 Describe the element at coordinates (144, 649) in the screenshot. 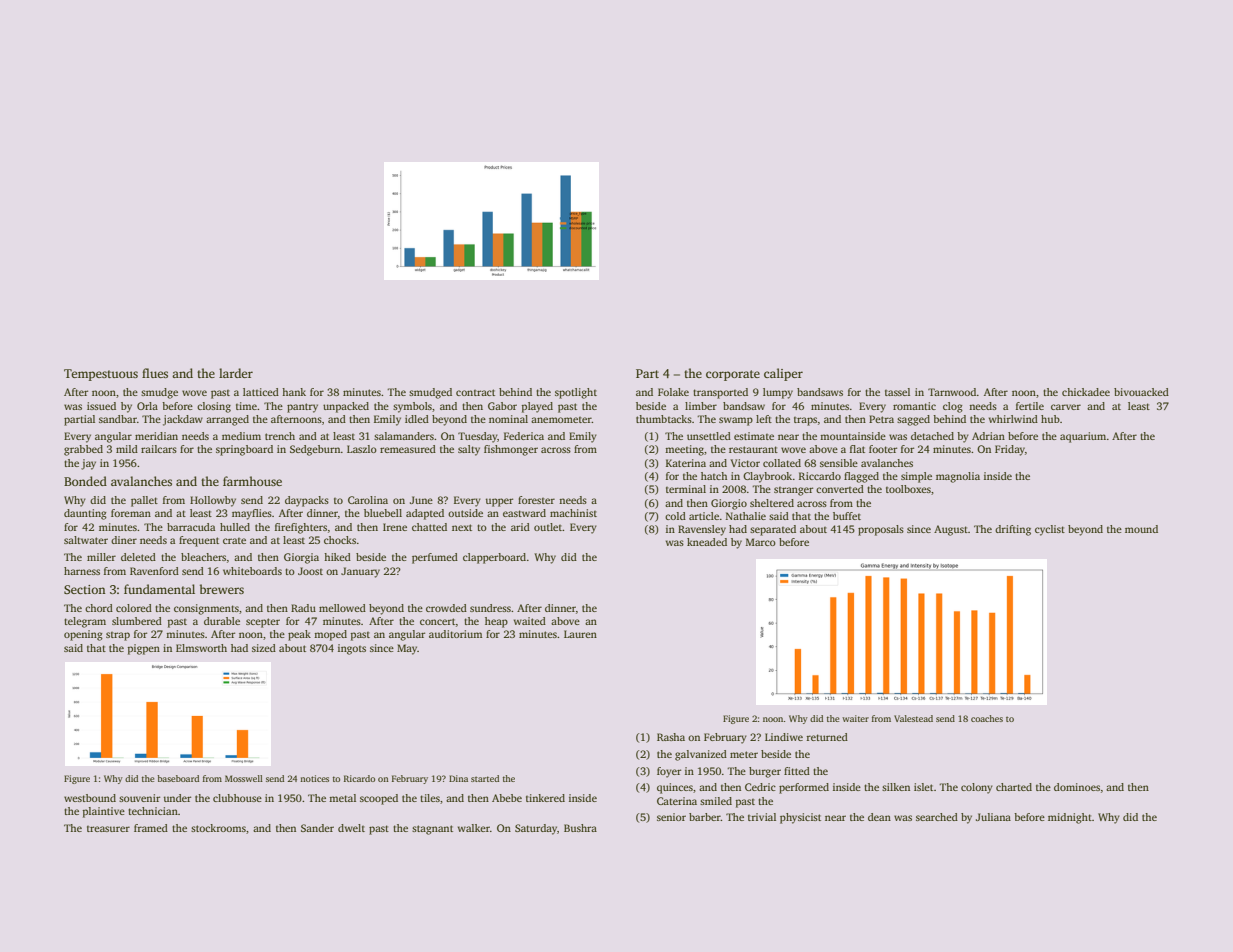

I see `pigpen` at that location.
